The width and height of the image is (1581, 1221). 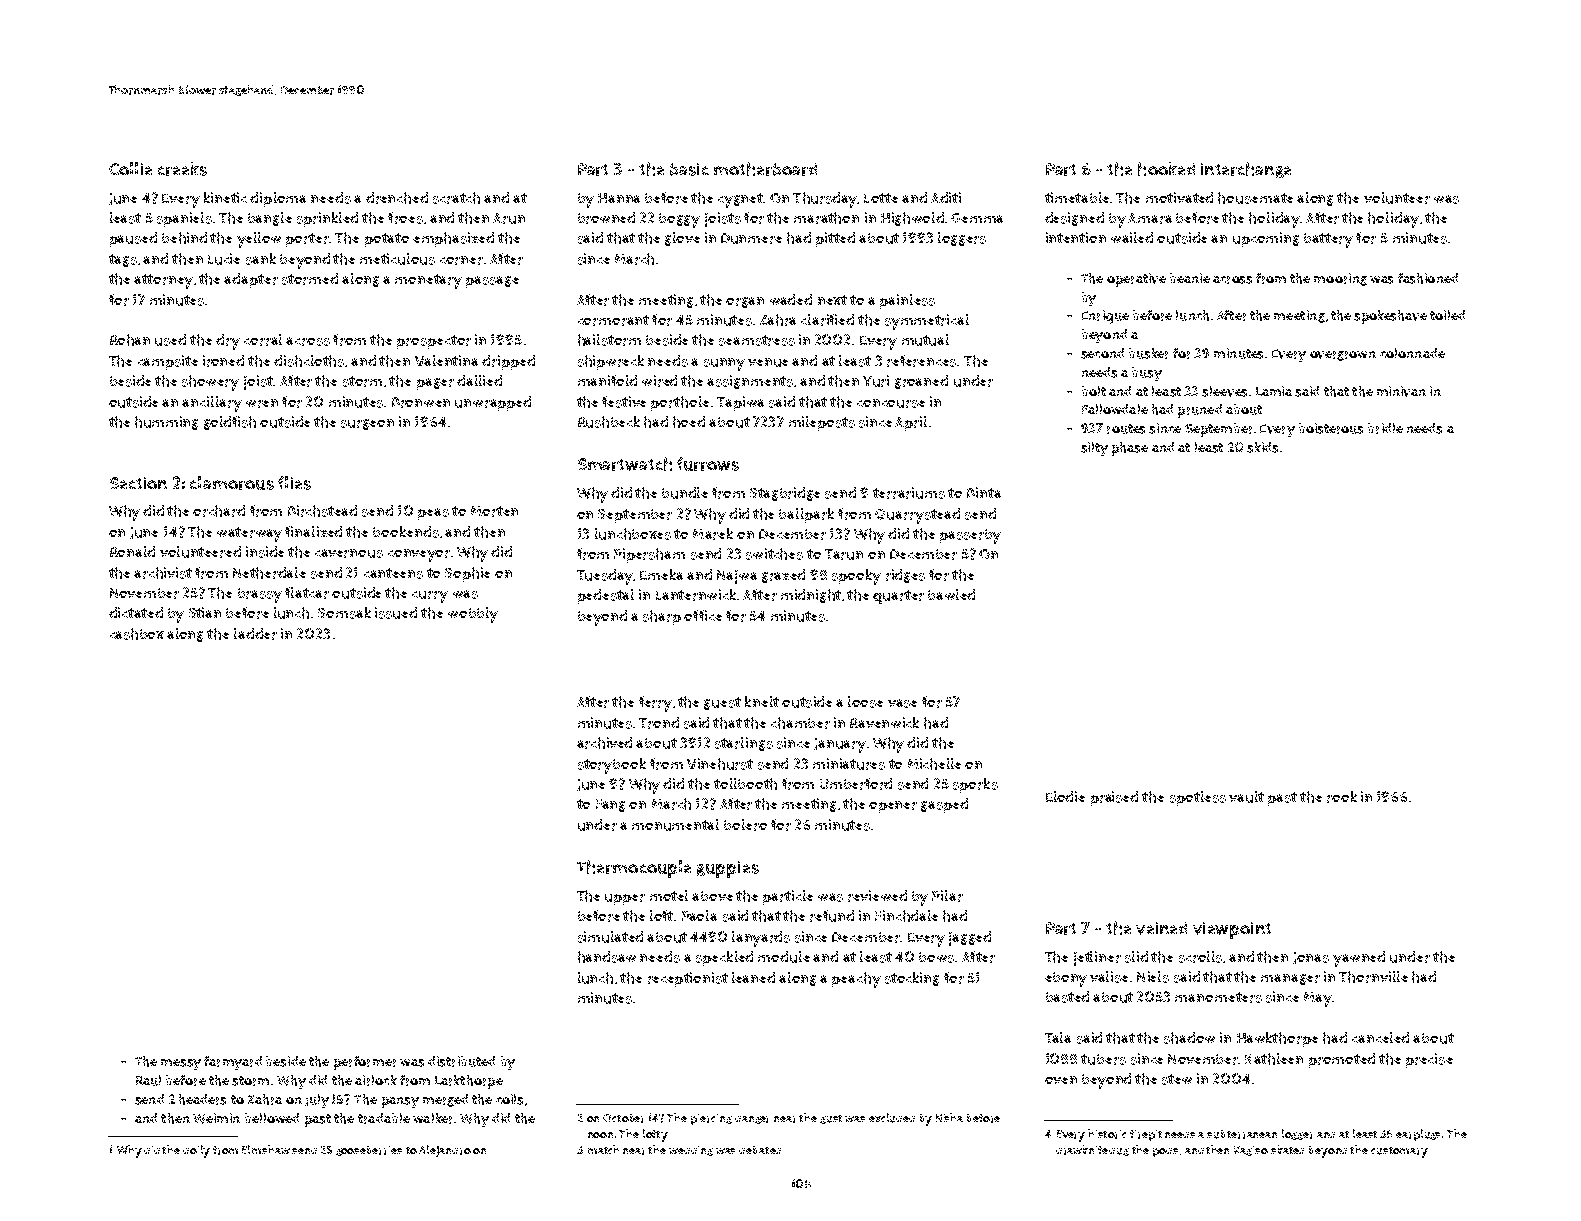 I want to click on corner, so click(x=461, y=260).
